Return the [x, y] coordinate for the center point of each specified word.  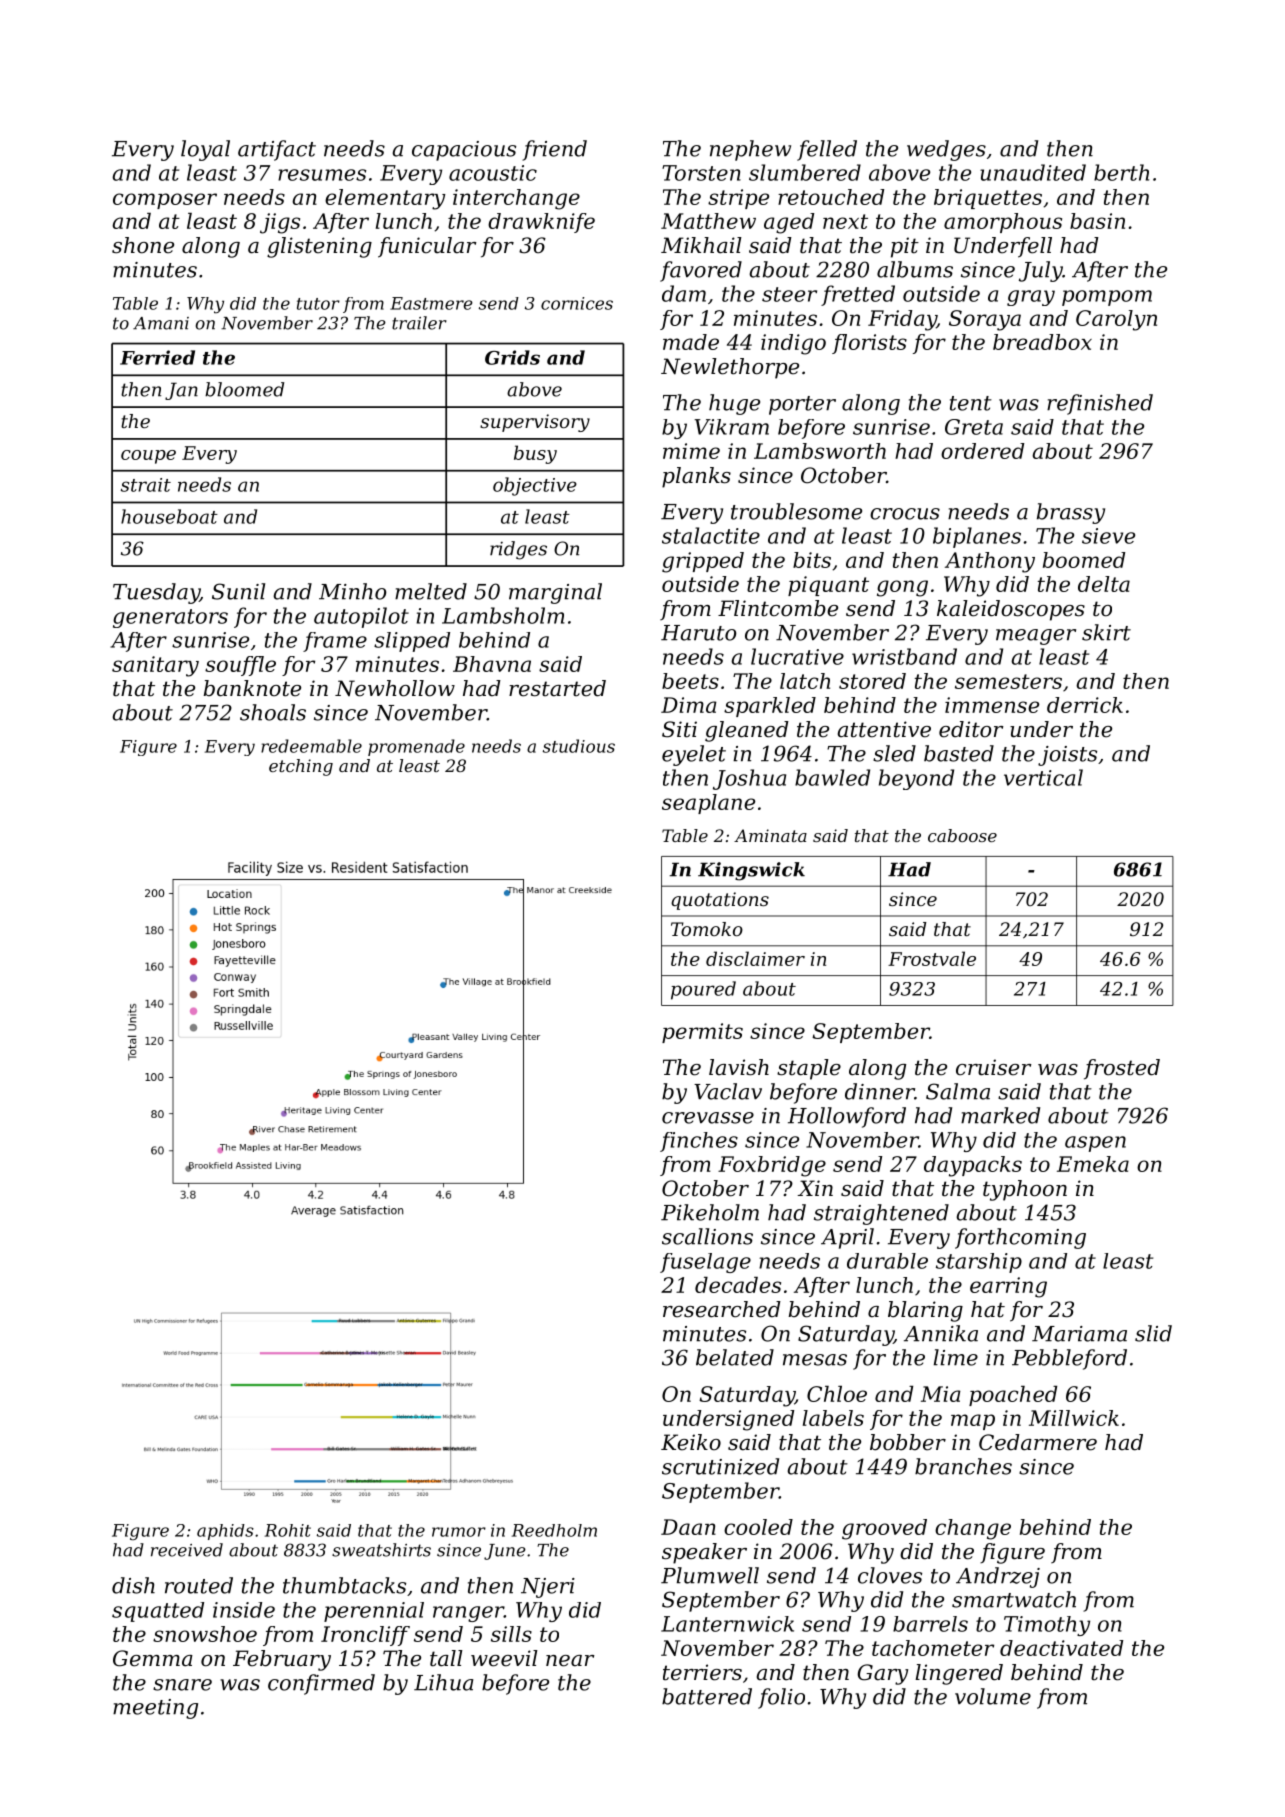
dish [133, 1585]
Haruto [698, 633]
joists [1067, 756]
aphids [225, 1532]
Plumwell [710, 1575]
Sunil [238, 591]
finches [699, 1142]
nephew [750, 150]
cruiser [993, 1067]
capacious [464, 151]
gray [1031, 298]
